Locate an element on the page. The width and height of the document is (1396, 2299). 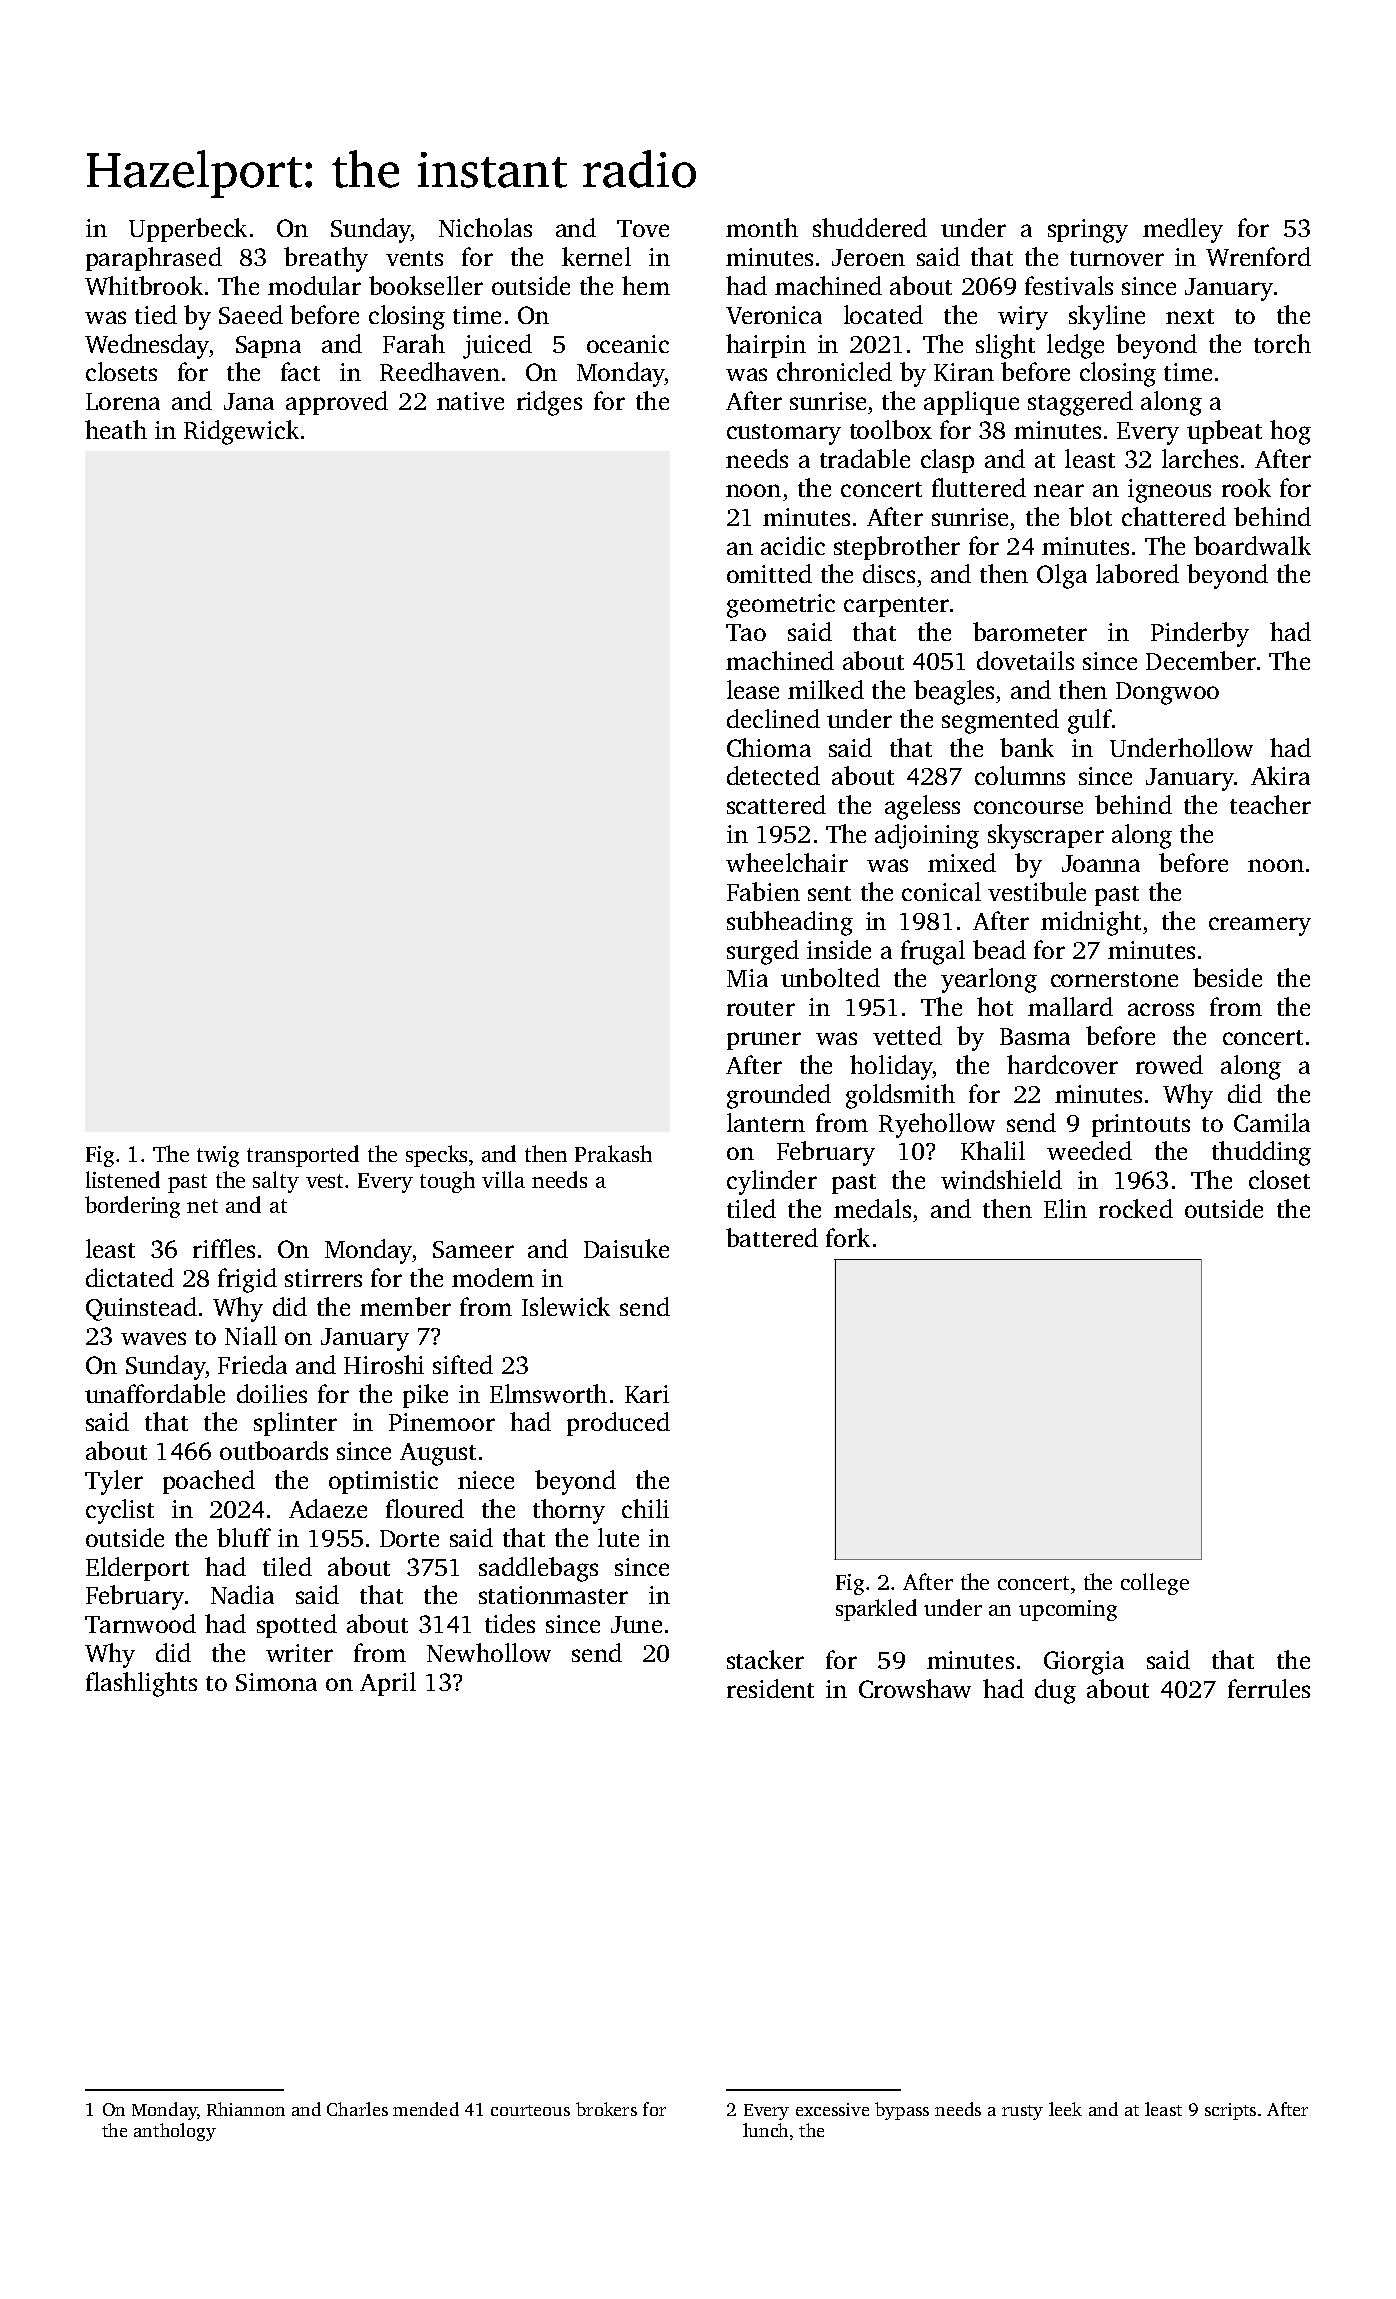
chili is located at coordinates (645, 1508).
